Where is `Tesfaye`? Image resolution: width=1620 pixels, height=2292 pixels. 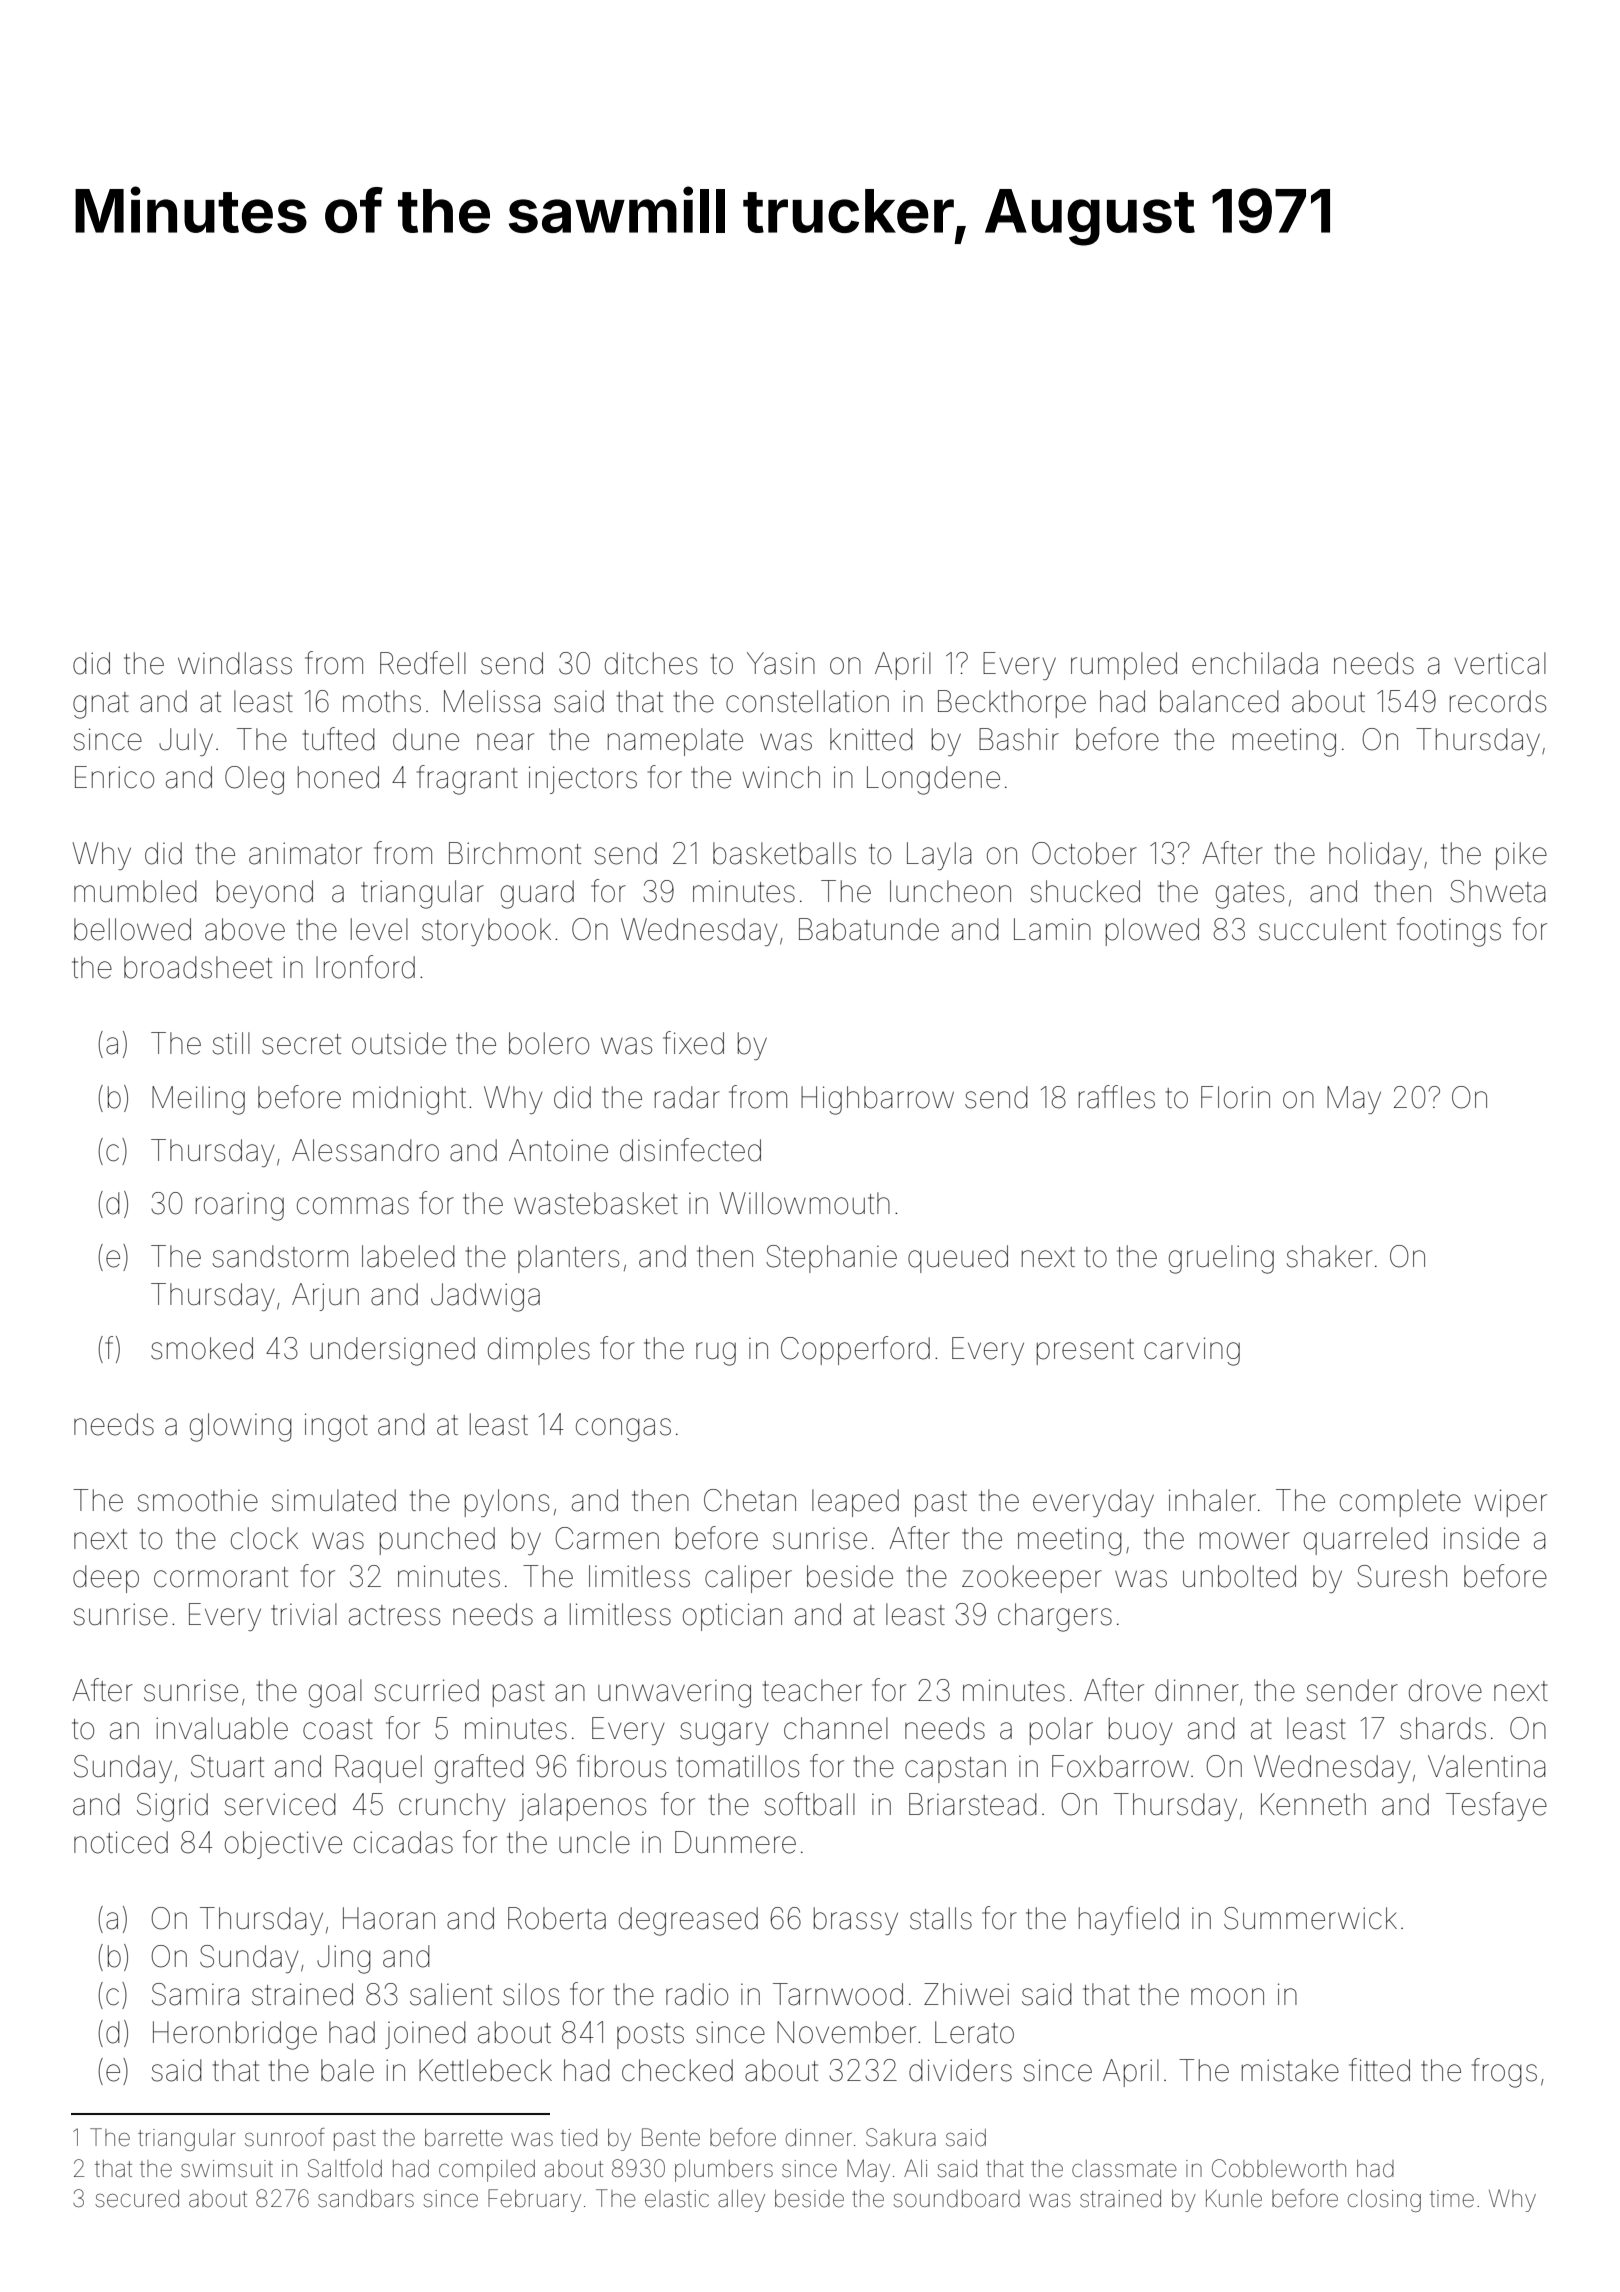
Tesfaye is located at coordinates (1496, 1806).
